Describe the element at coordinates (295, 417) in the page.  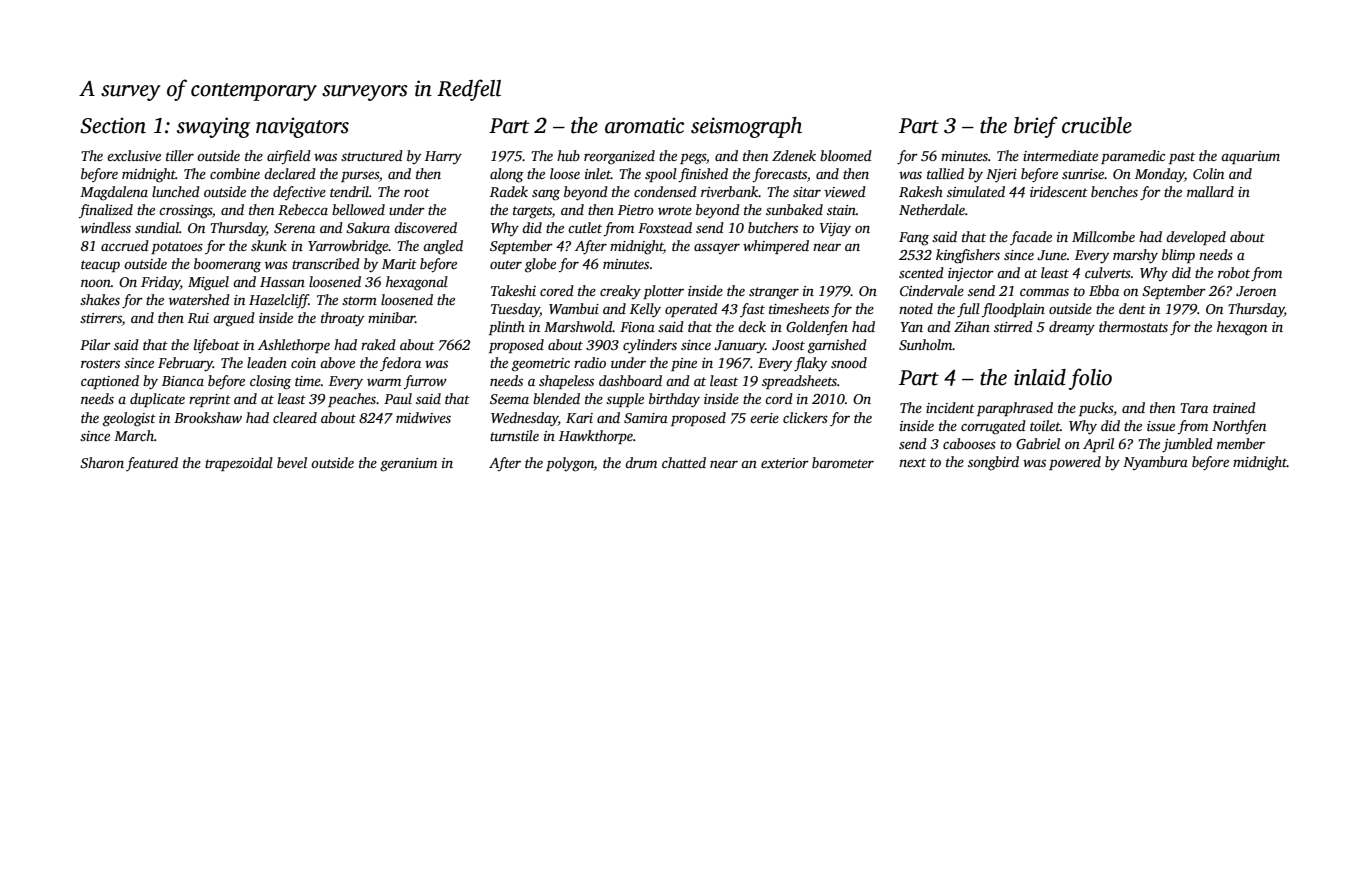
I see `cleared` at that location.
